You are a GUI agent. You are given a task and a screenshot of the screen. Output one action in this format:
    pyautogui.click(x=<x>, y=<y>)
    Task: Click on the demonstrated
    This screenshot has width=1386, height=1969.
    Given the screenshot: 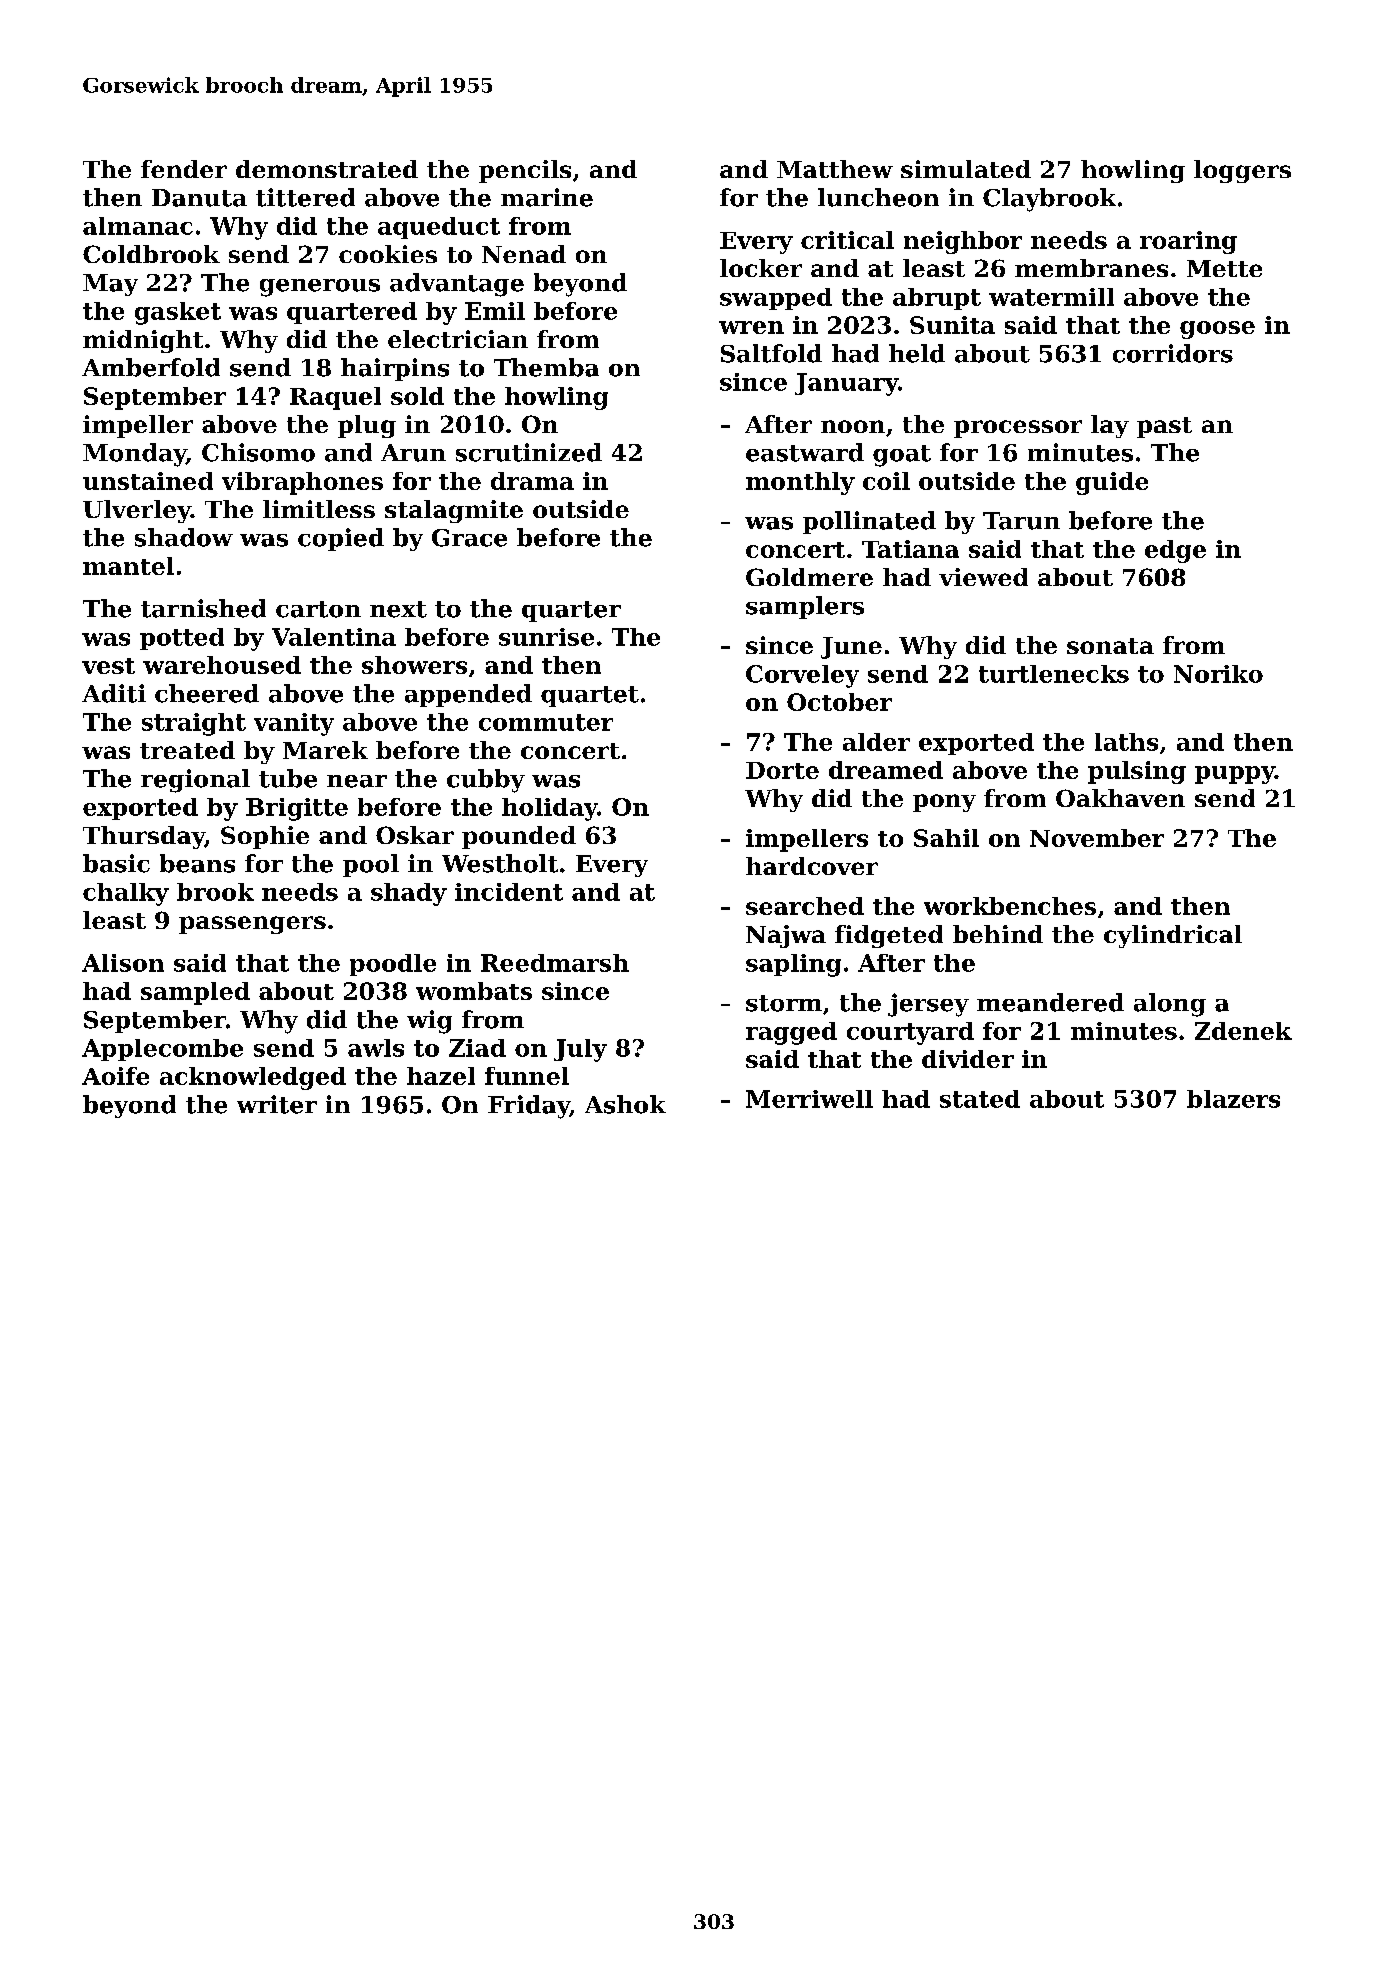 What is the action you would take?
    pyautogui.click(x=327, y=169)
